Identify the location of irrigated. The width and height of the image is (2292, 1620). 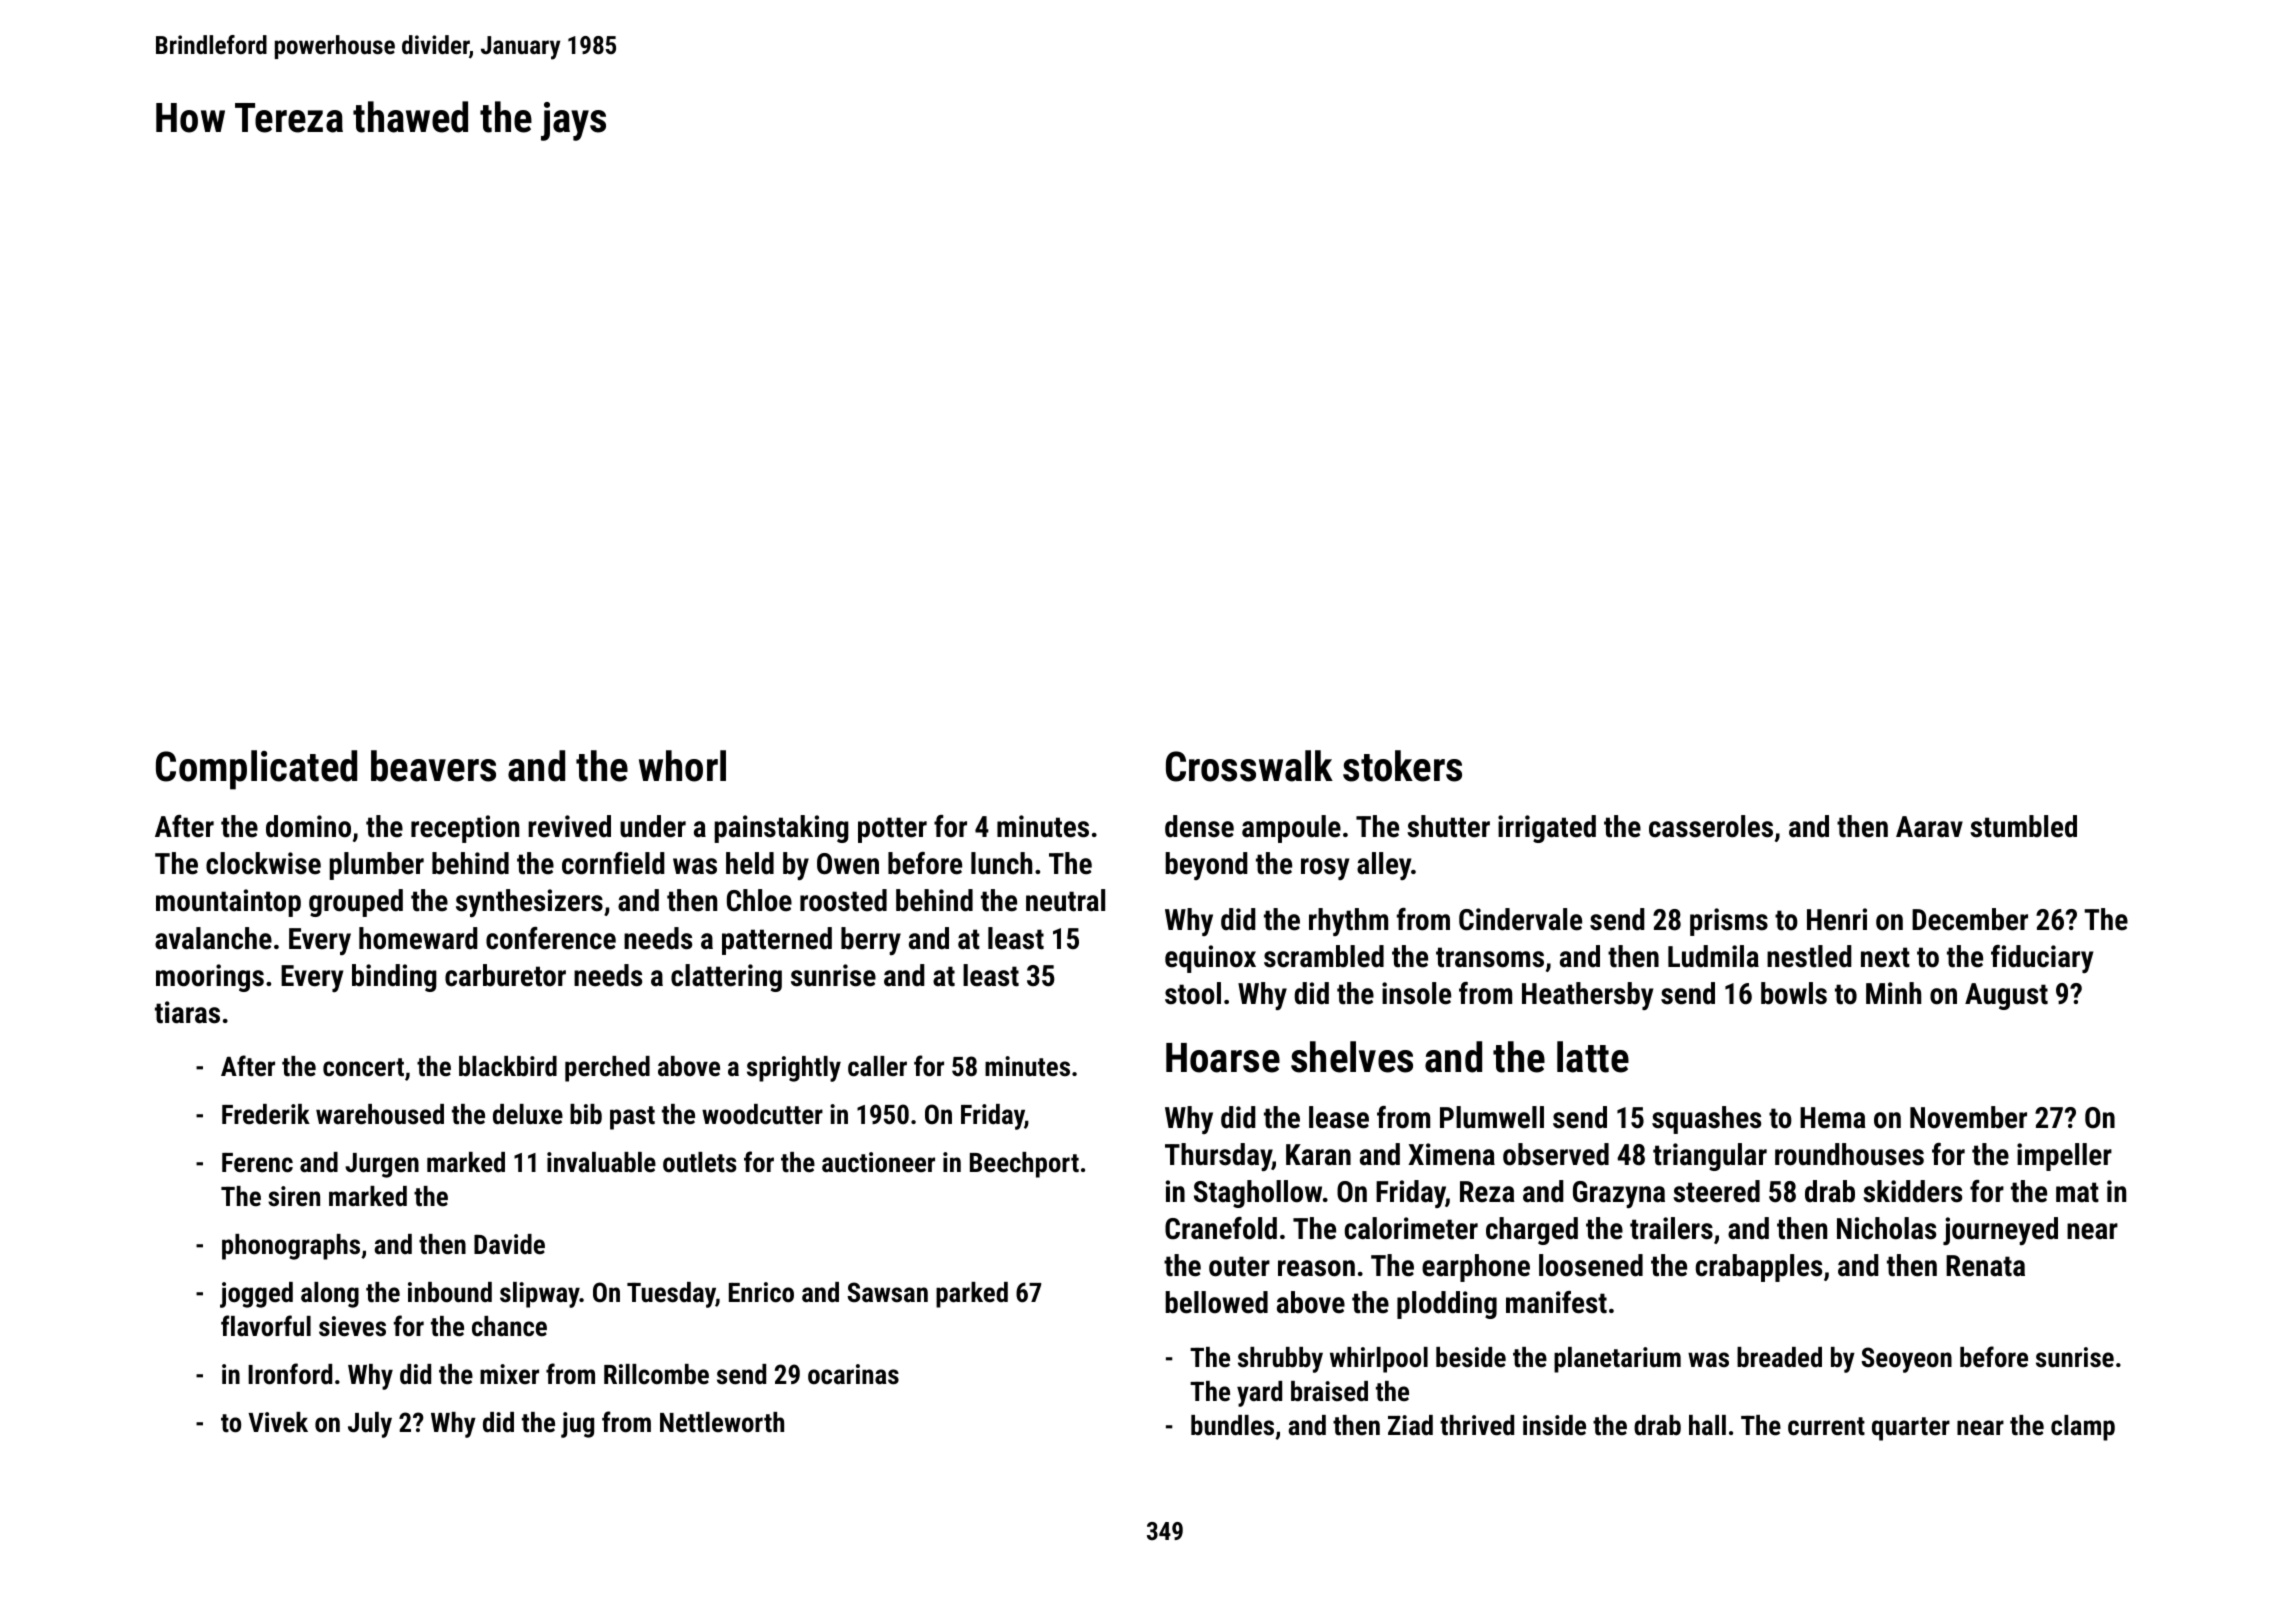
(1547, 829).
